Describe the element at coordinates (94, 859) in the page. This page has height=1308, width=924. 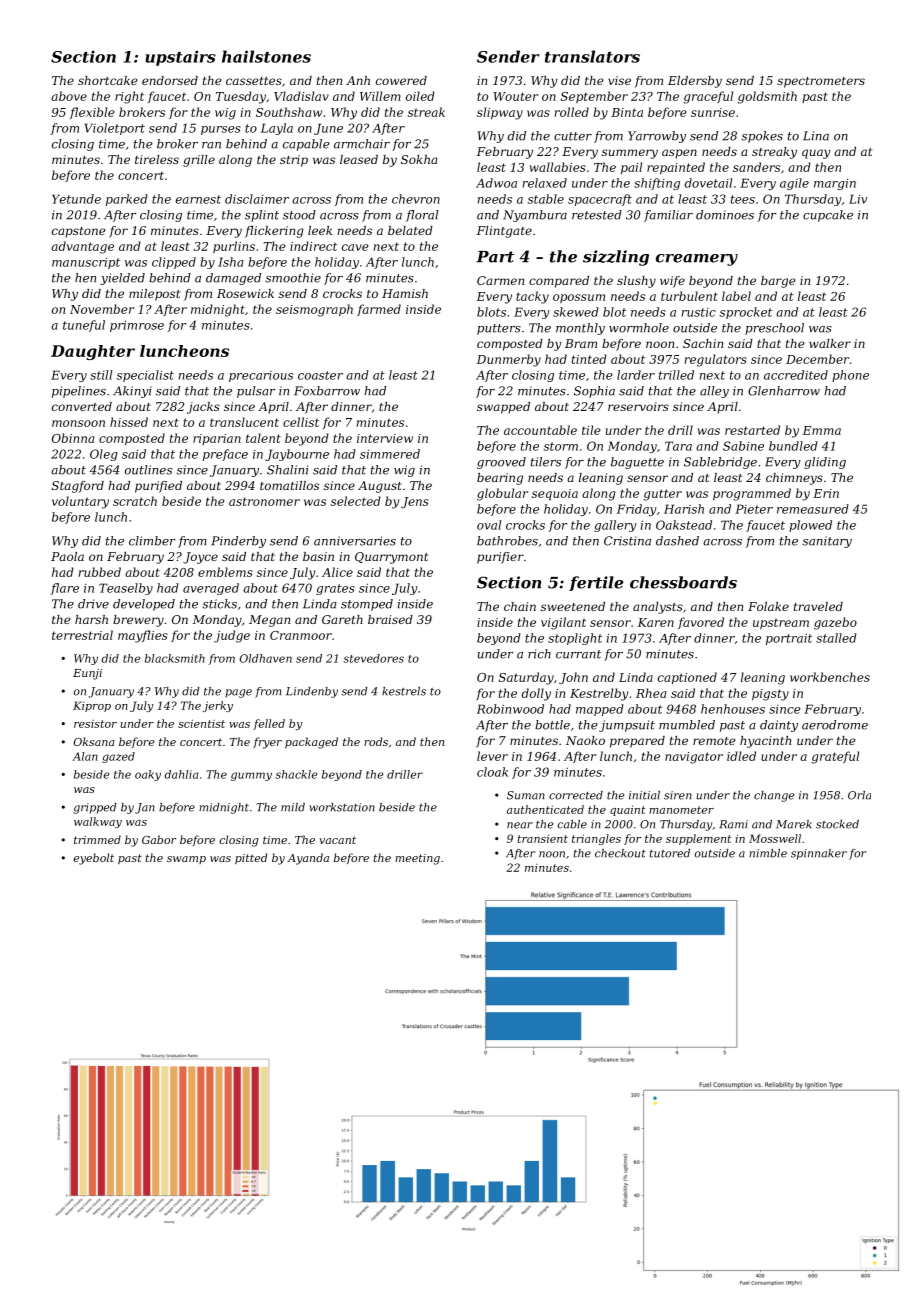
I see `eyebolt` at that location.
